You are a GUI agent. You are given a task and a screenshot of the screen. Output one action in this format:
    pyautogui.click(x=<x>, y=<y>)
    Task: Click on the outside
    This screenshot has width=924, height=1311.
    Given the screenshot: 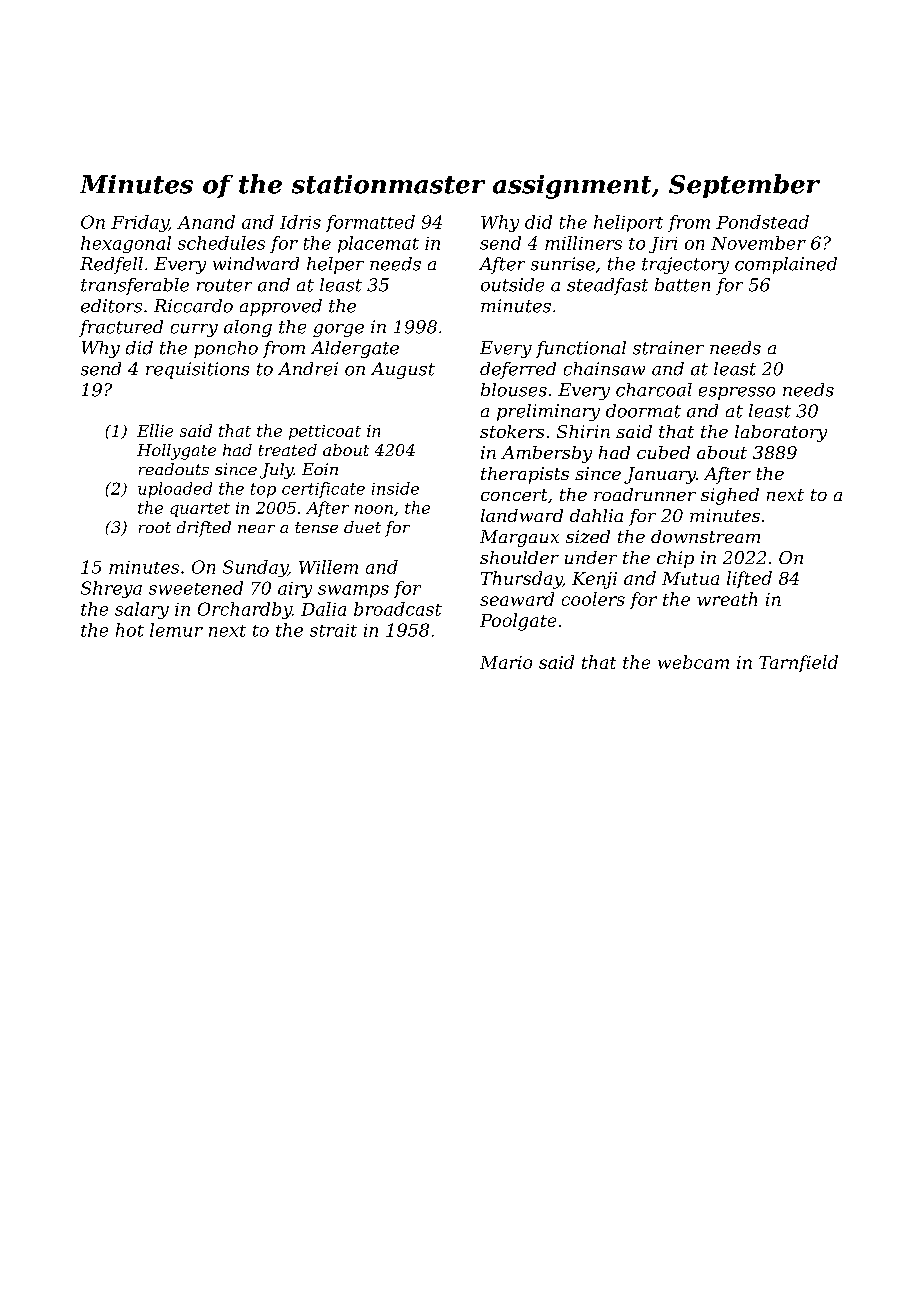 What is the action you would take?
    pyautogui.click(x=512, y=285)
